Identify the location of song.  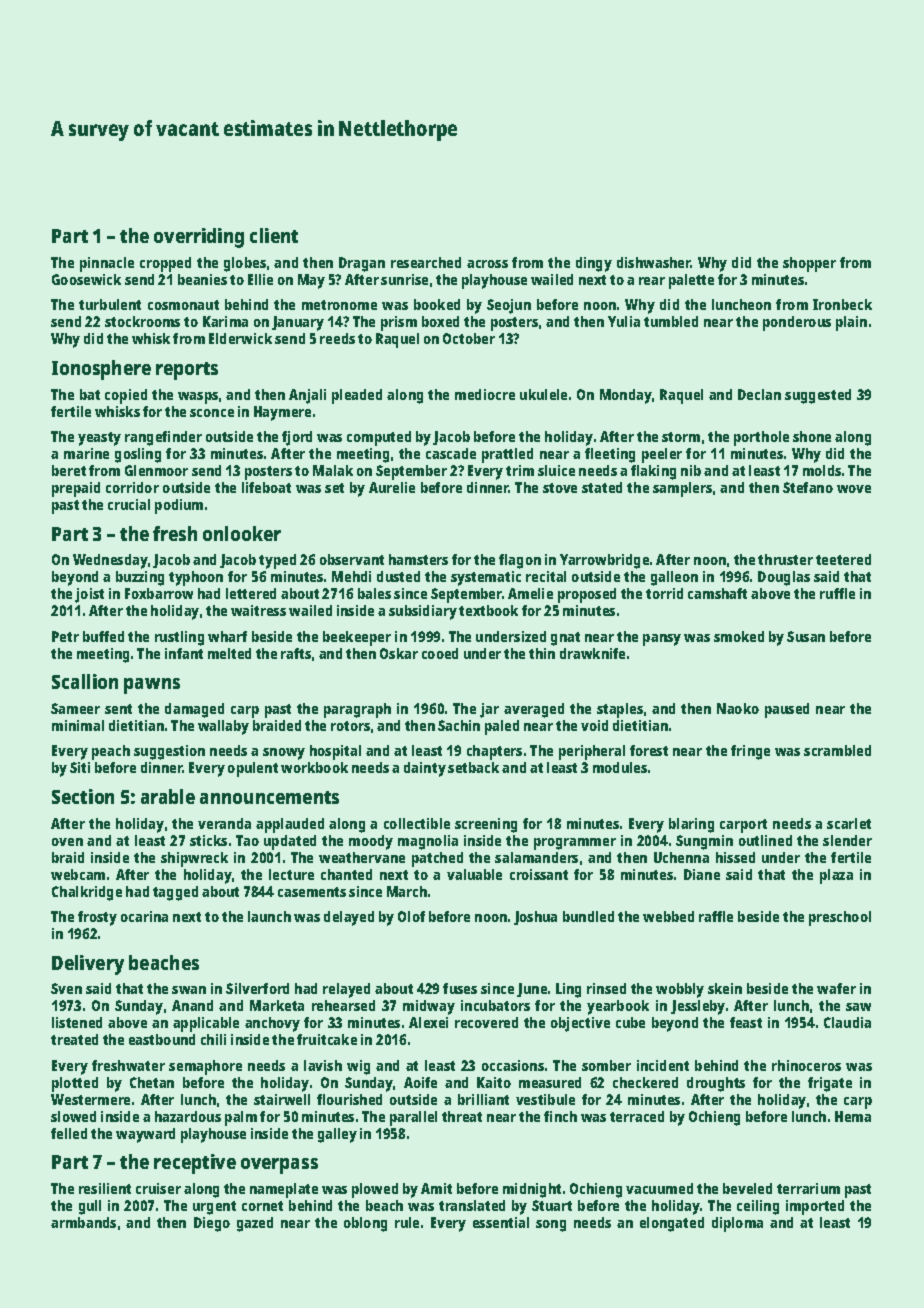
(551, 1226).
